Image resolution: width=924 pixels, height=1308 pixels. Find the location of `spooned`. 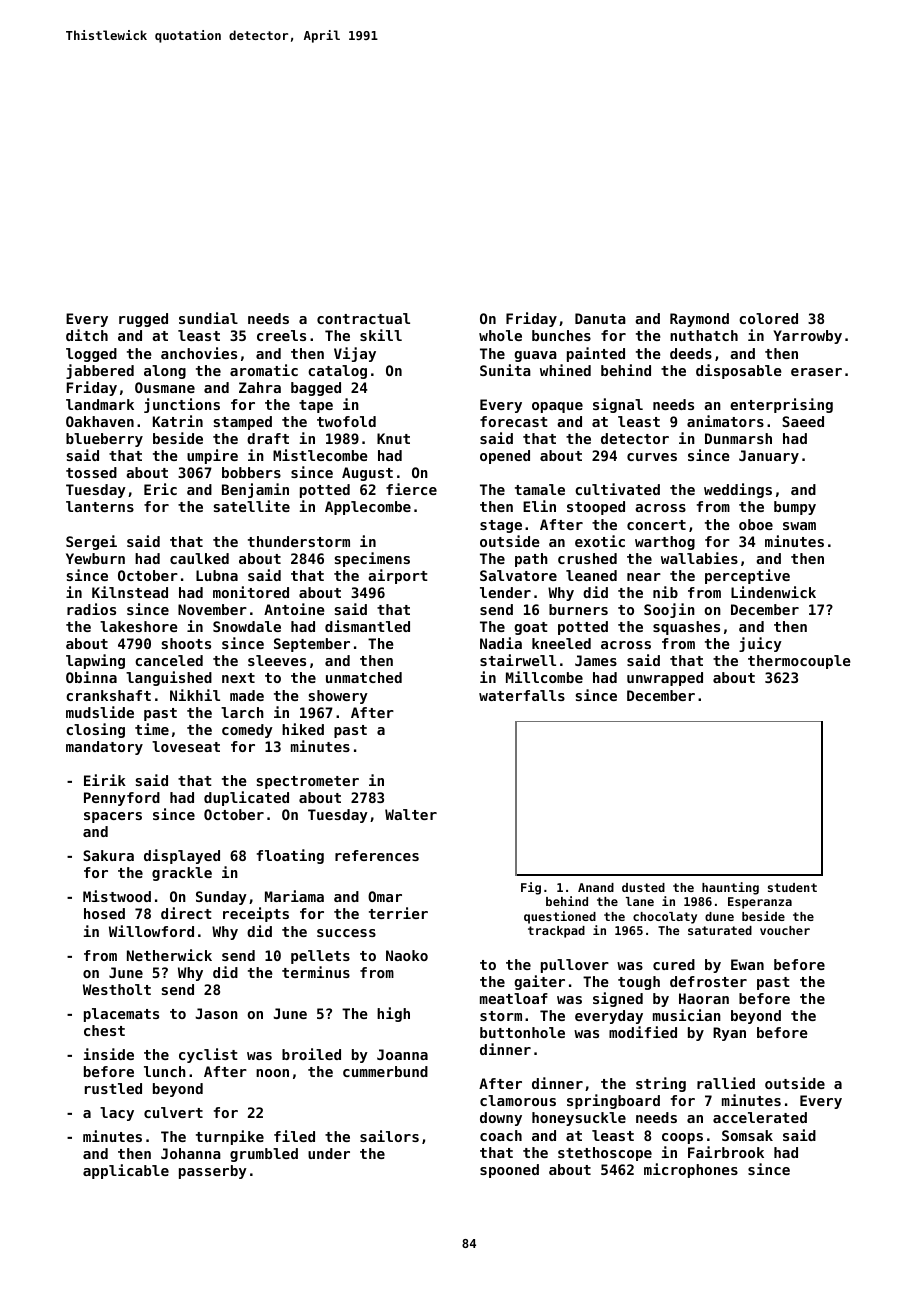

spooned is located at coordinates (509, 1171).
